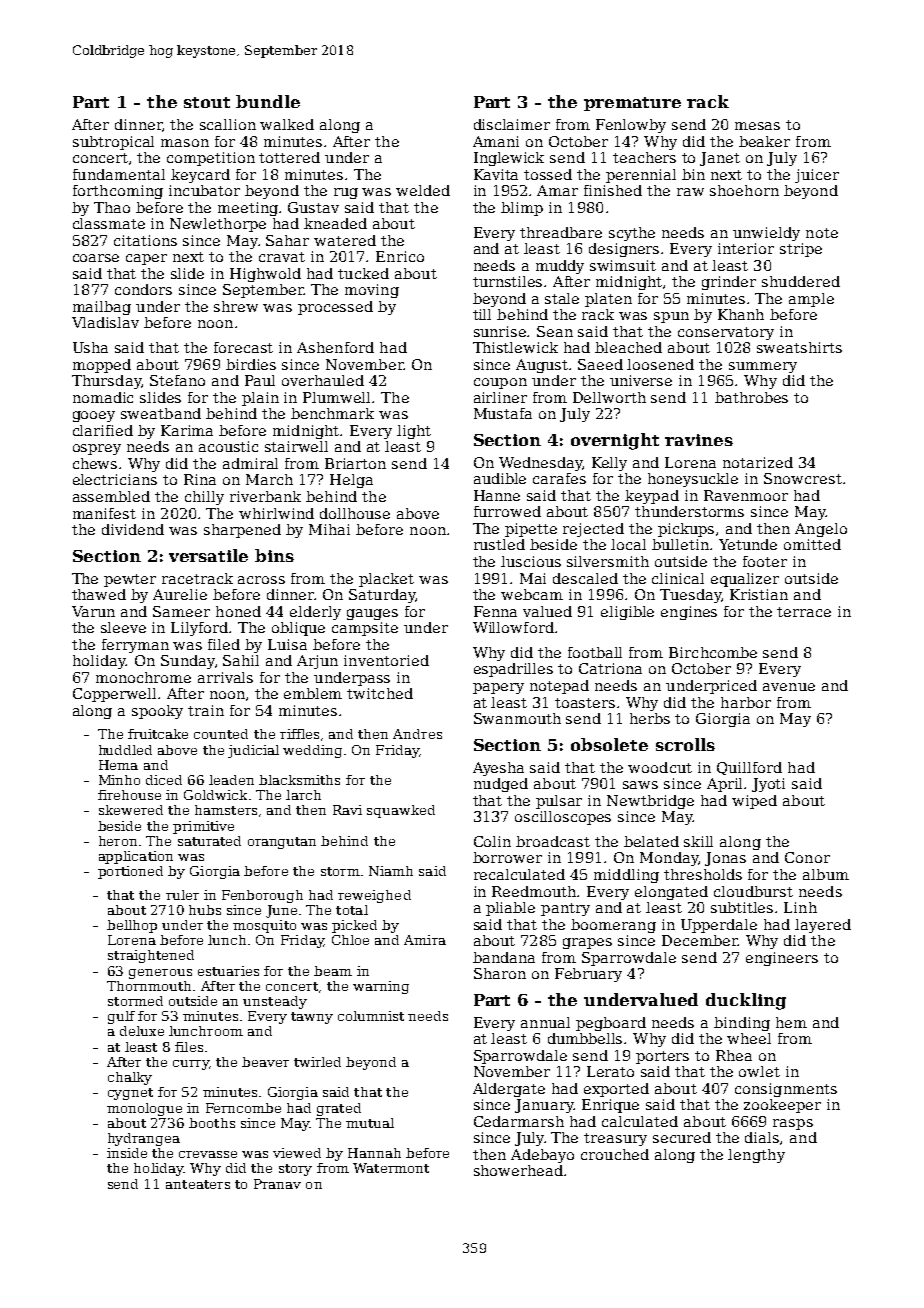 This screenshot has width=924, height=1308. What do you see at coordinates (754, 802) in the screenshot?
I see `wiped` at bounding box center [754, 802].
